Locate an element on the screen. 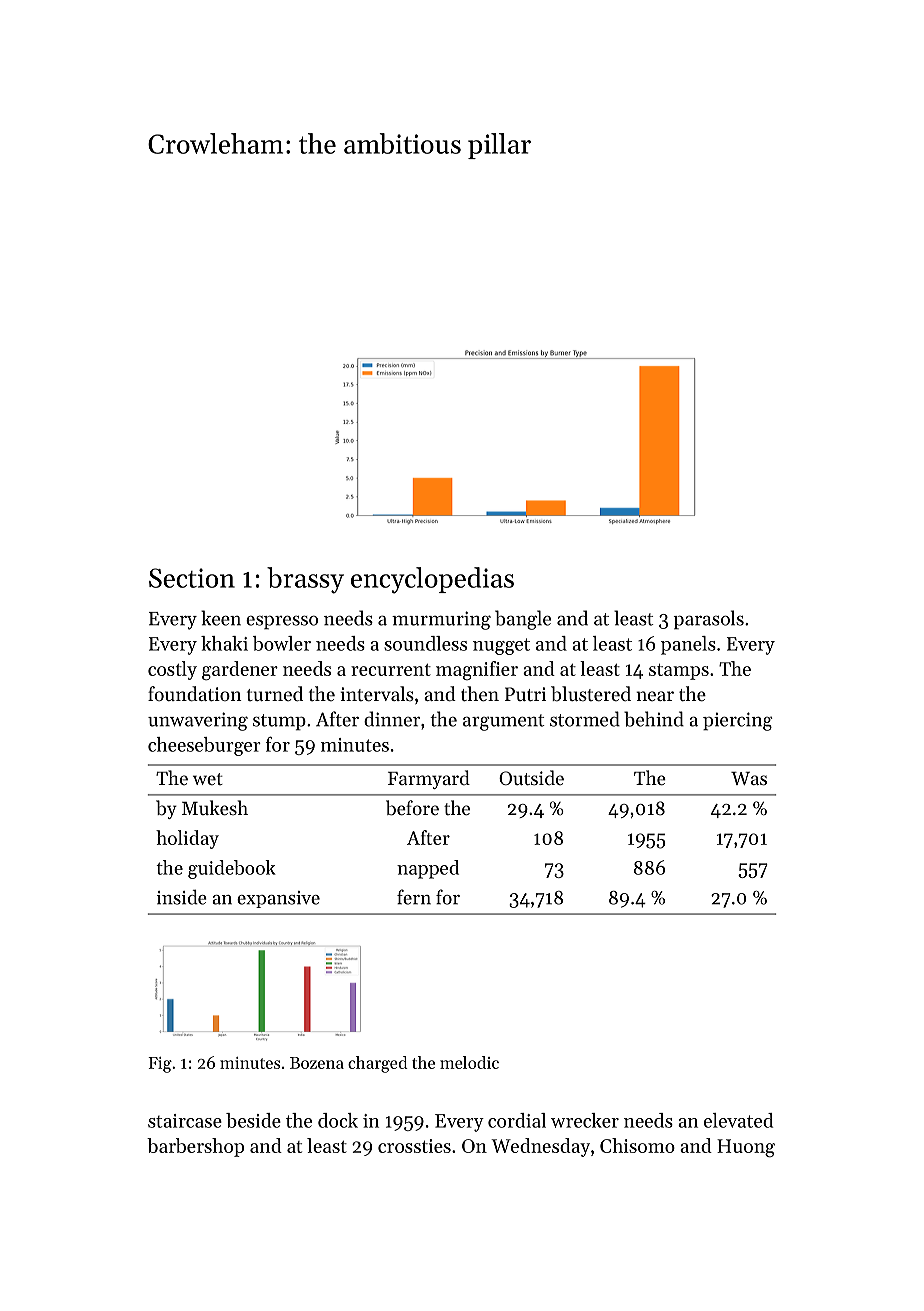 Image resolution: width=924 pixels, height=1311 pixels. parasols is located at coordinates (708, 620).
